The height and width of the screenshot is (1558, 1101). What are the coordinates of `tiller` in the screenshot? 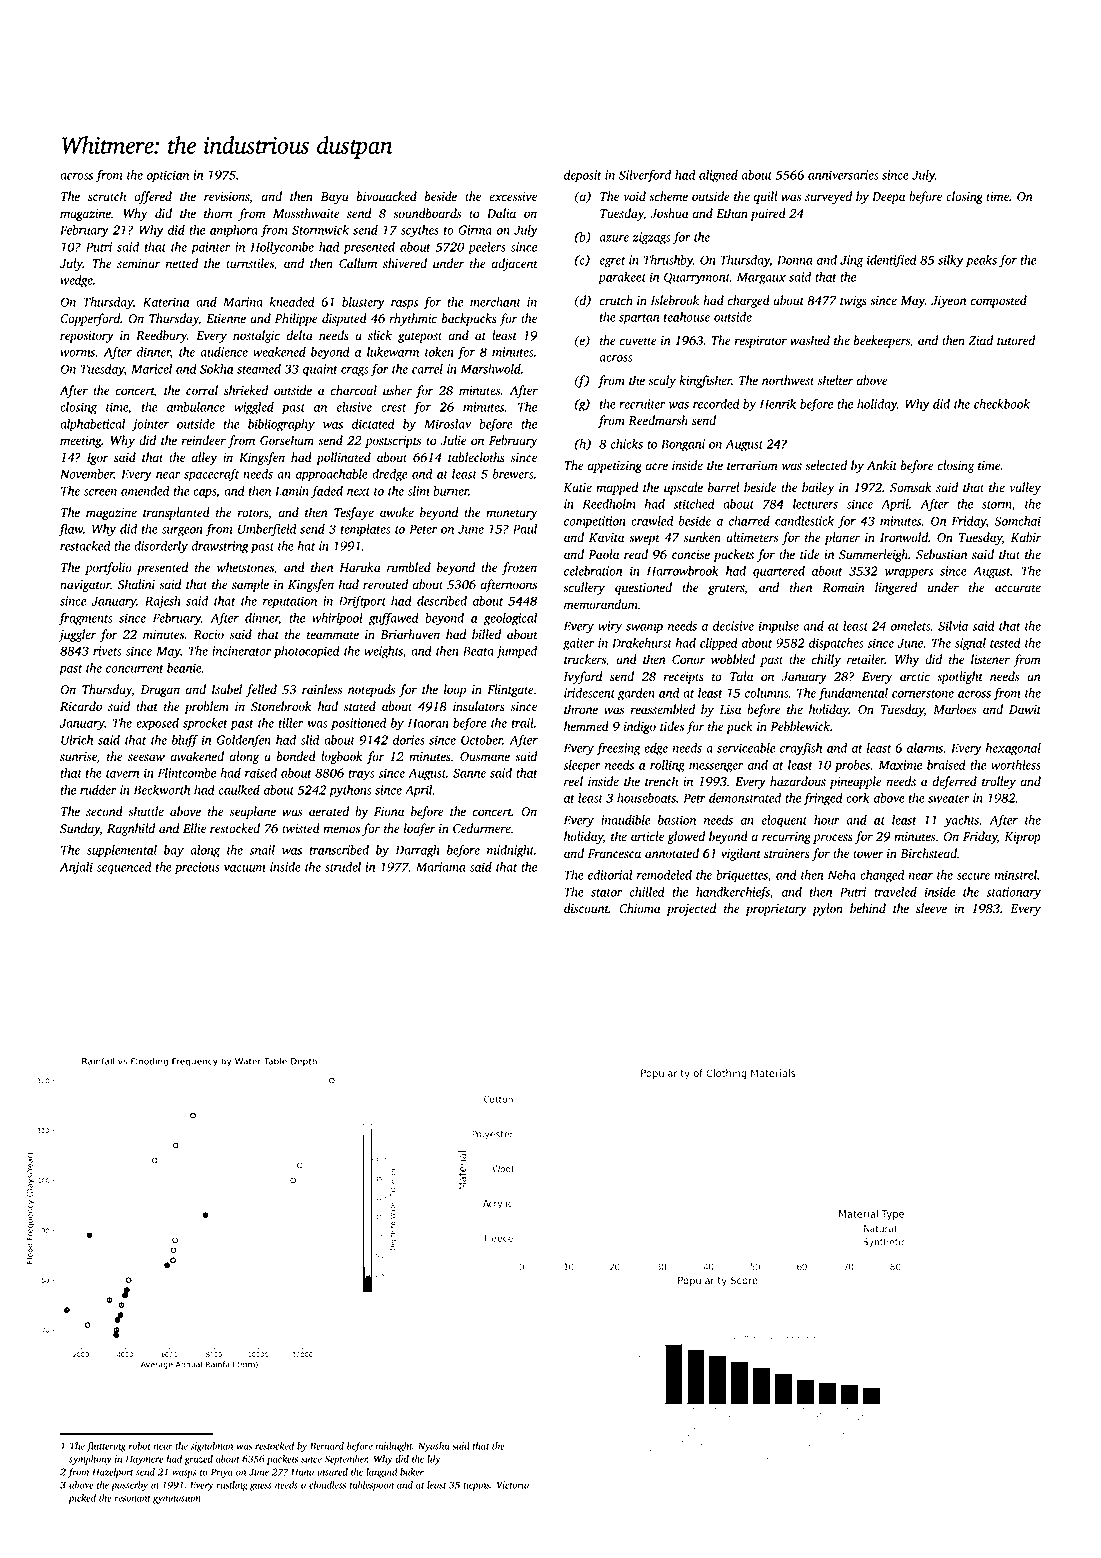 It's located at (291, 723).
